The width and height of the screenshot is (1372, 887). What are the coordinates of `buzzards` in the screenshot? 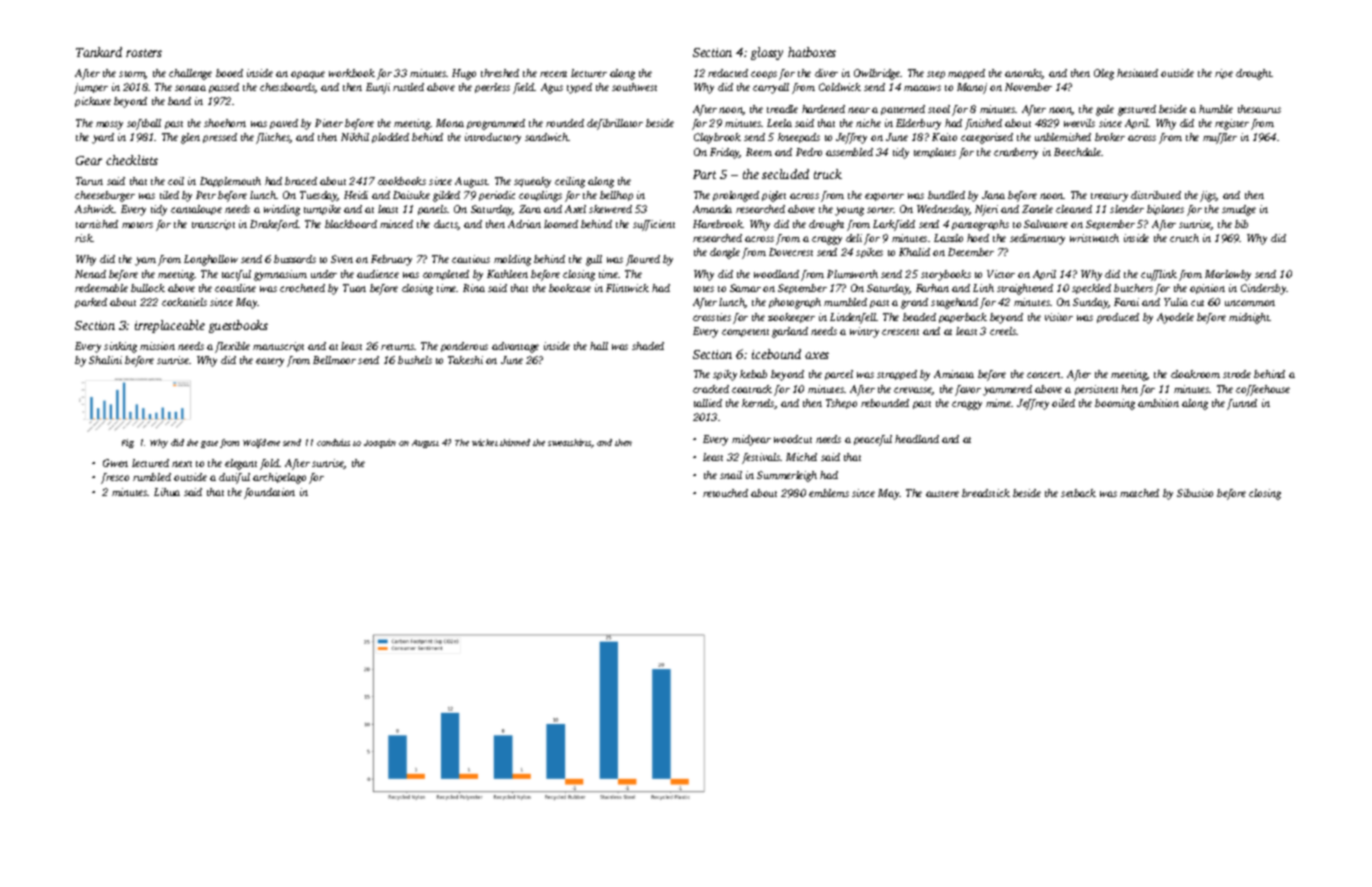 It's located at (295, 259).
